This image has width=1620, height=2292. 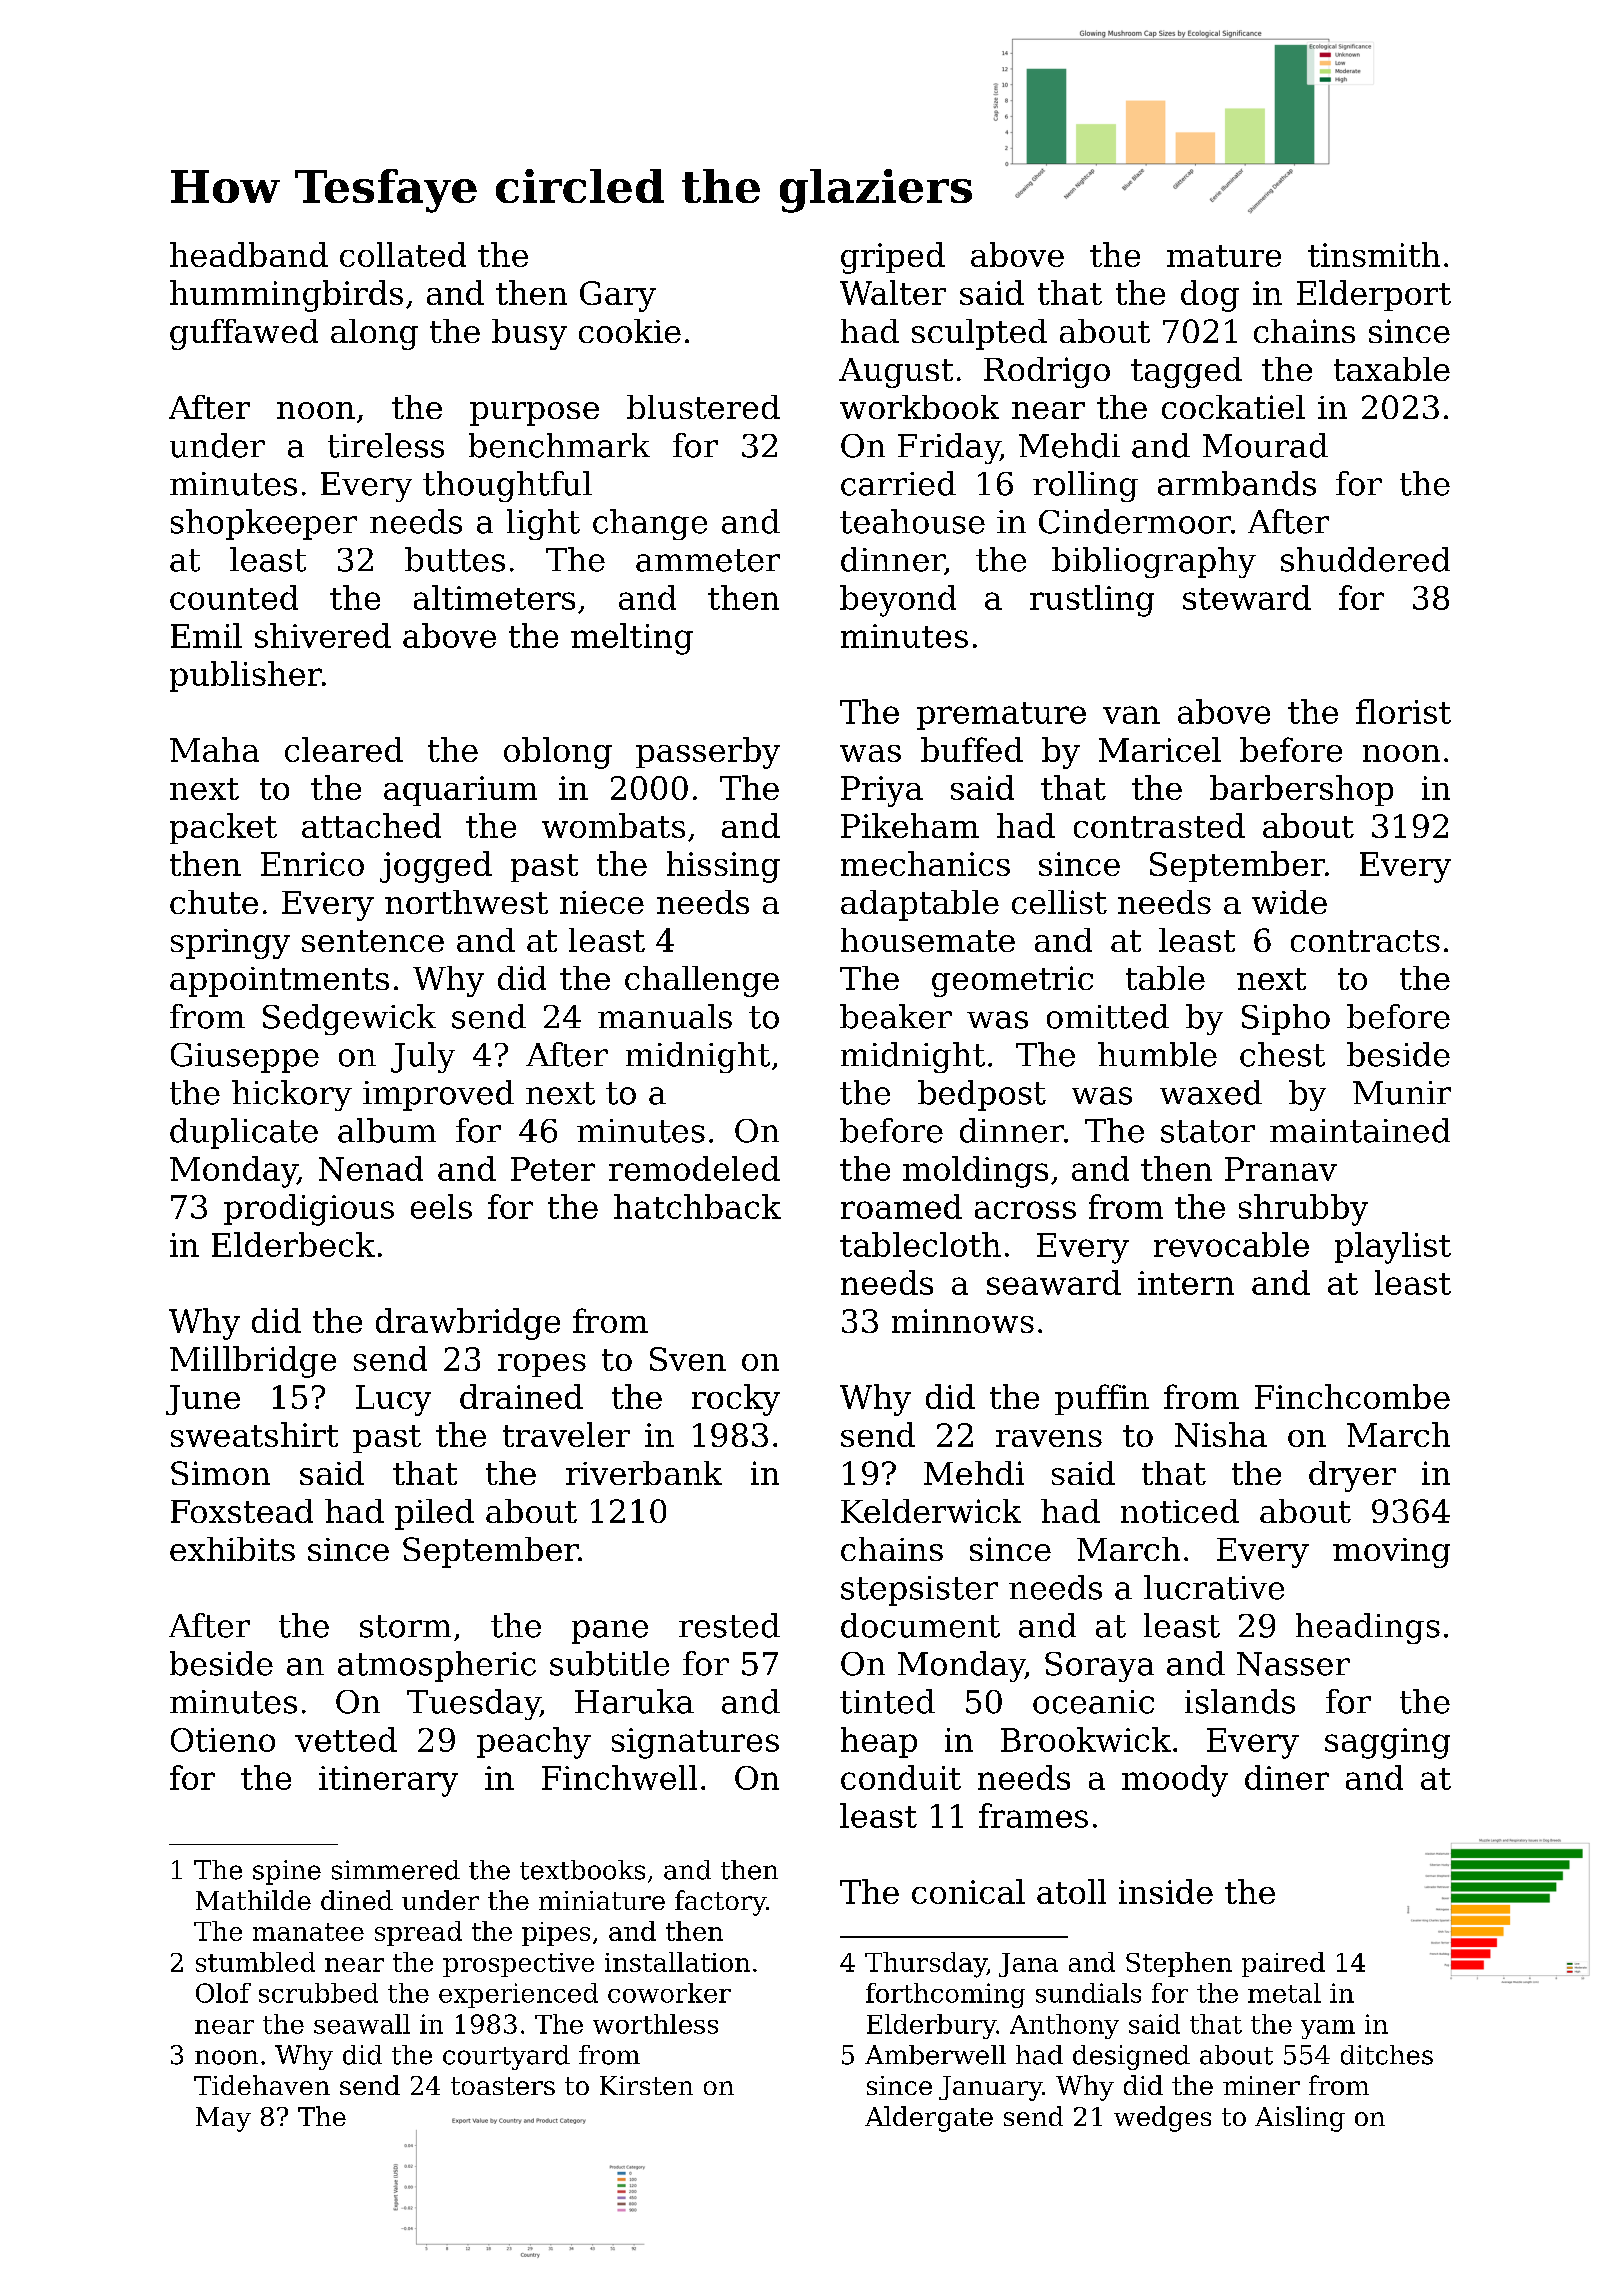 I want to click on forthcoming, so click(x=945, y=1995).
